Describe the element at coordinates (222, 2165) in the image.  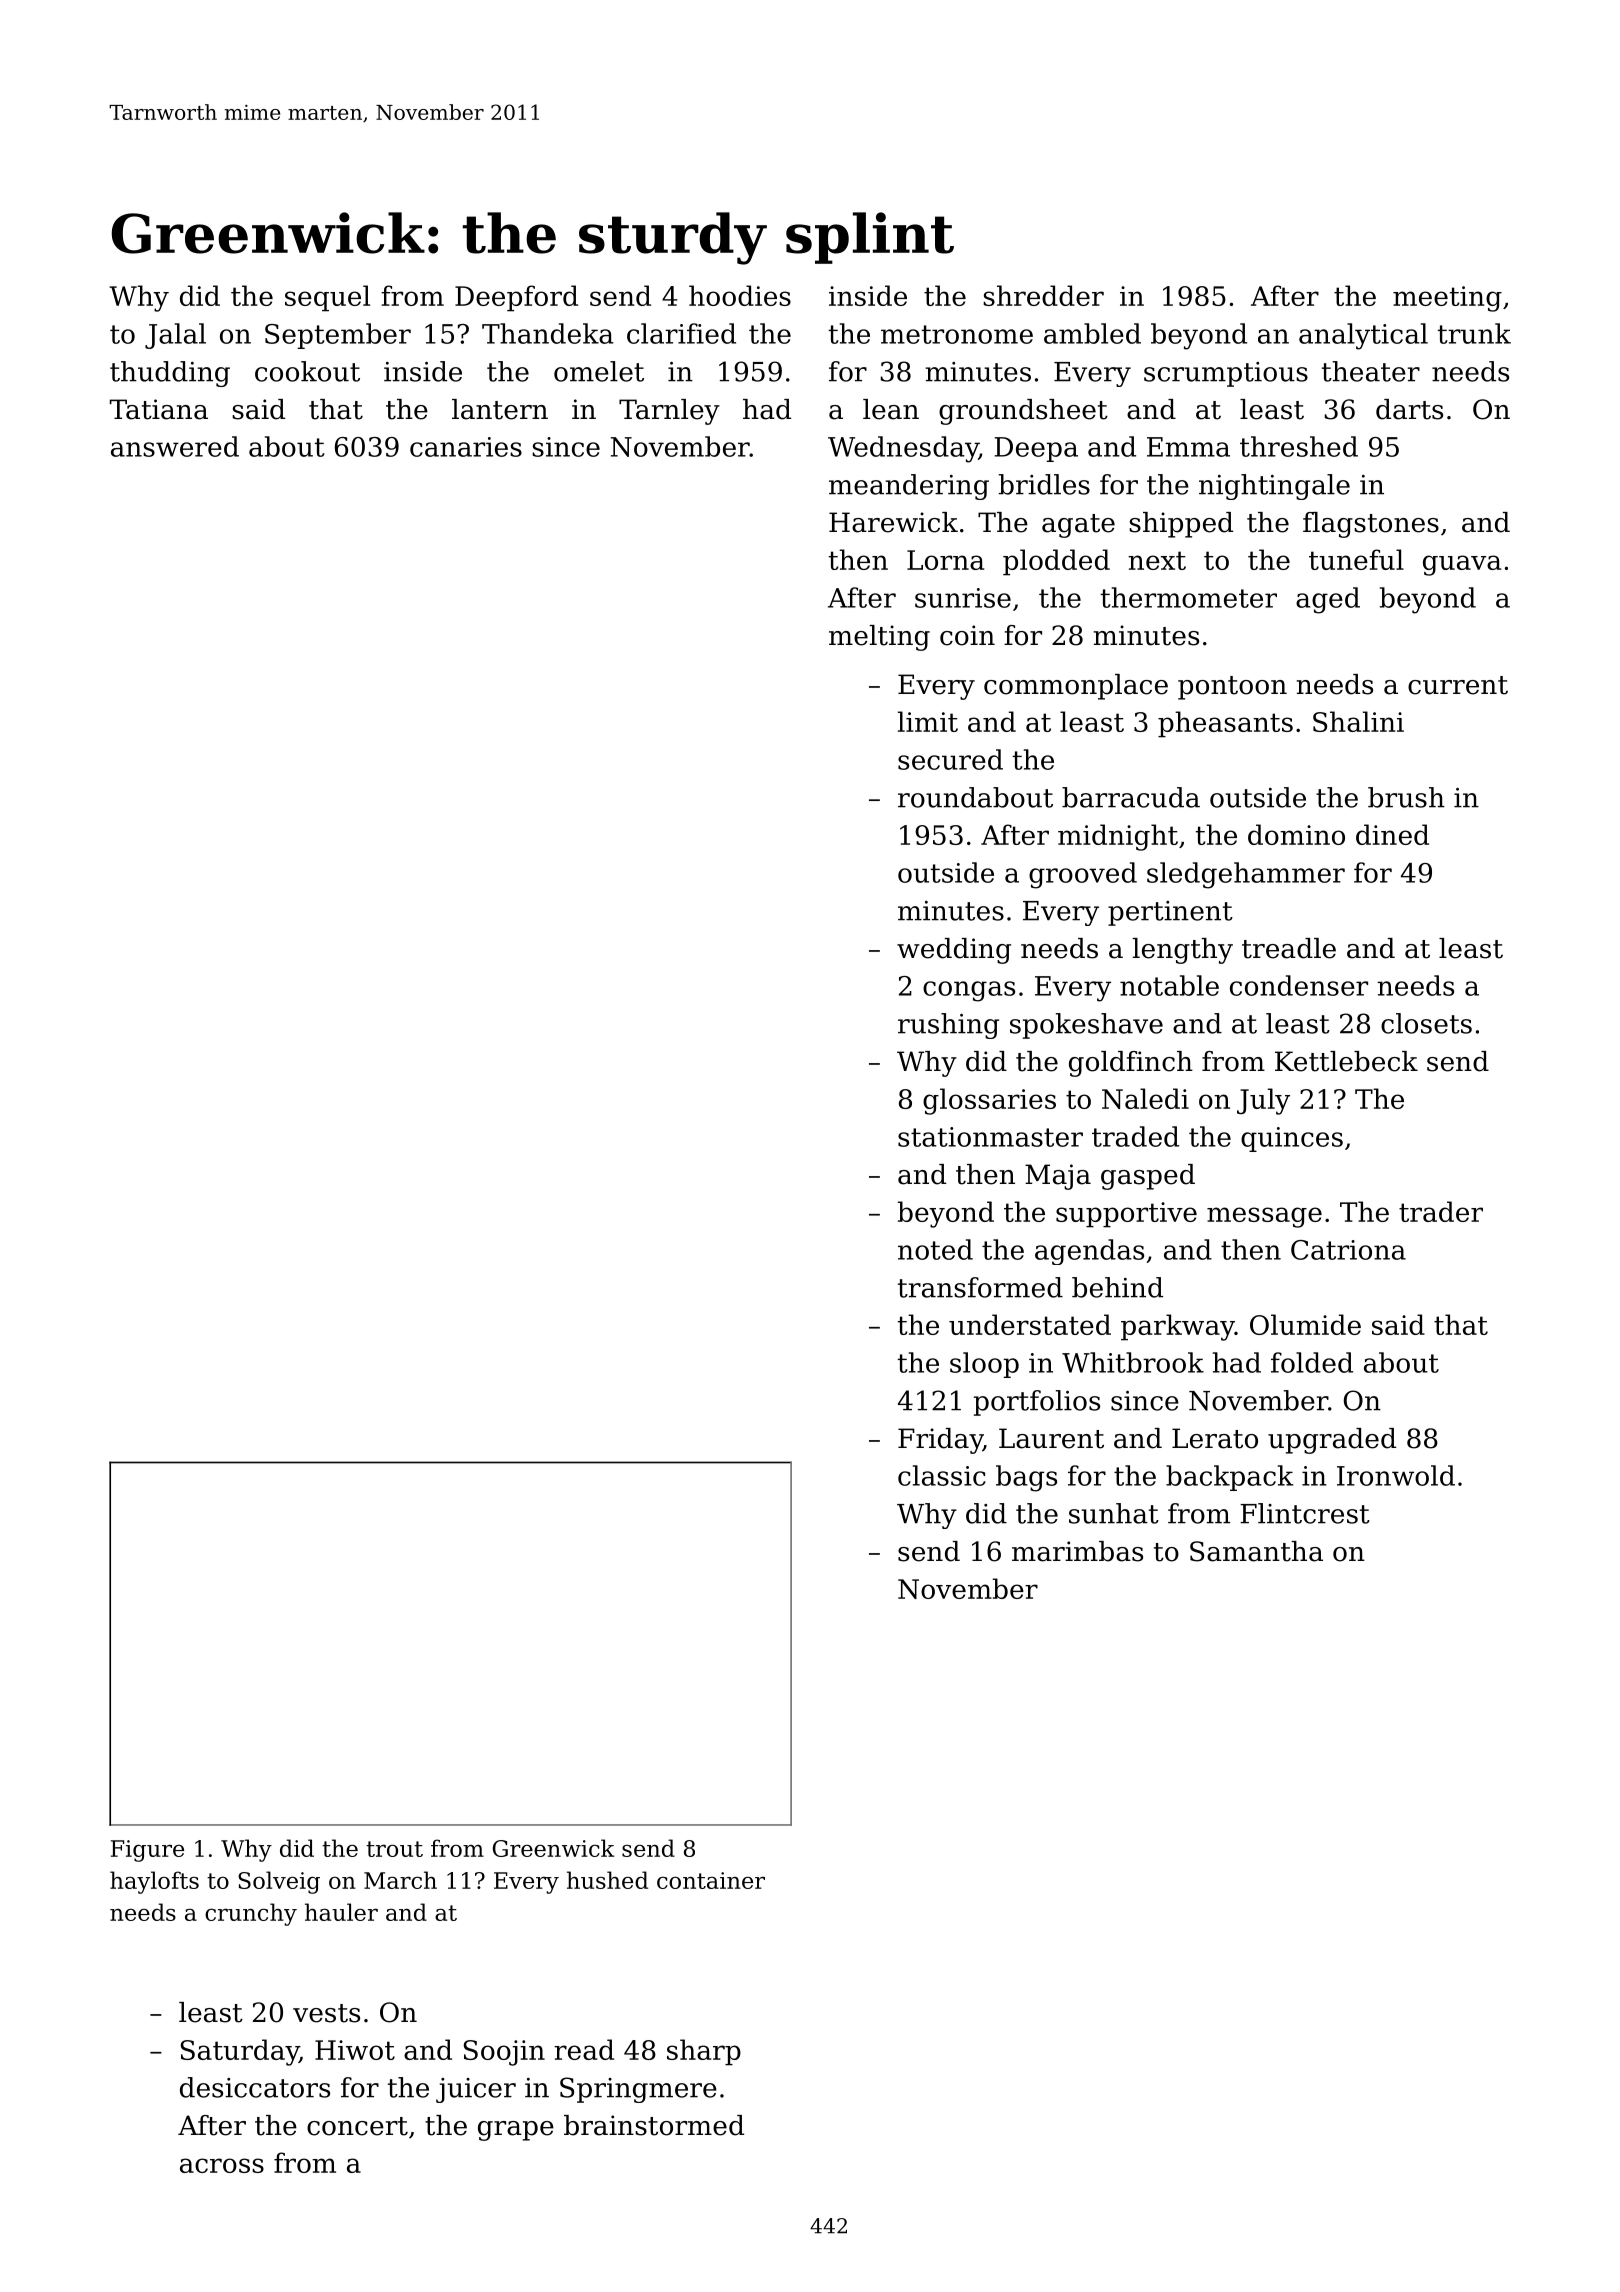
I see `across` at that location.
